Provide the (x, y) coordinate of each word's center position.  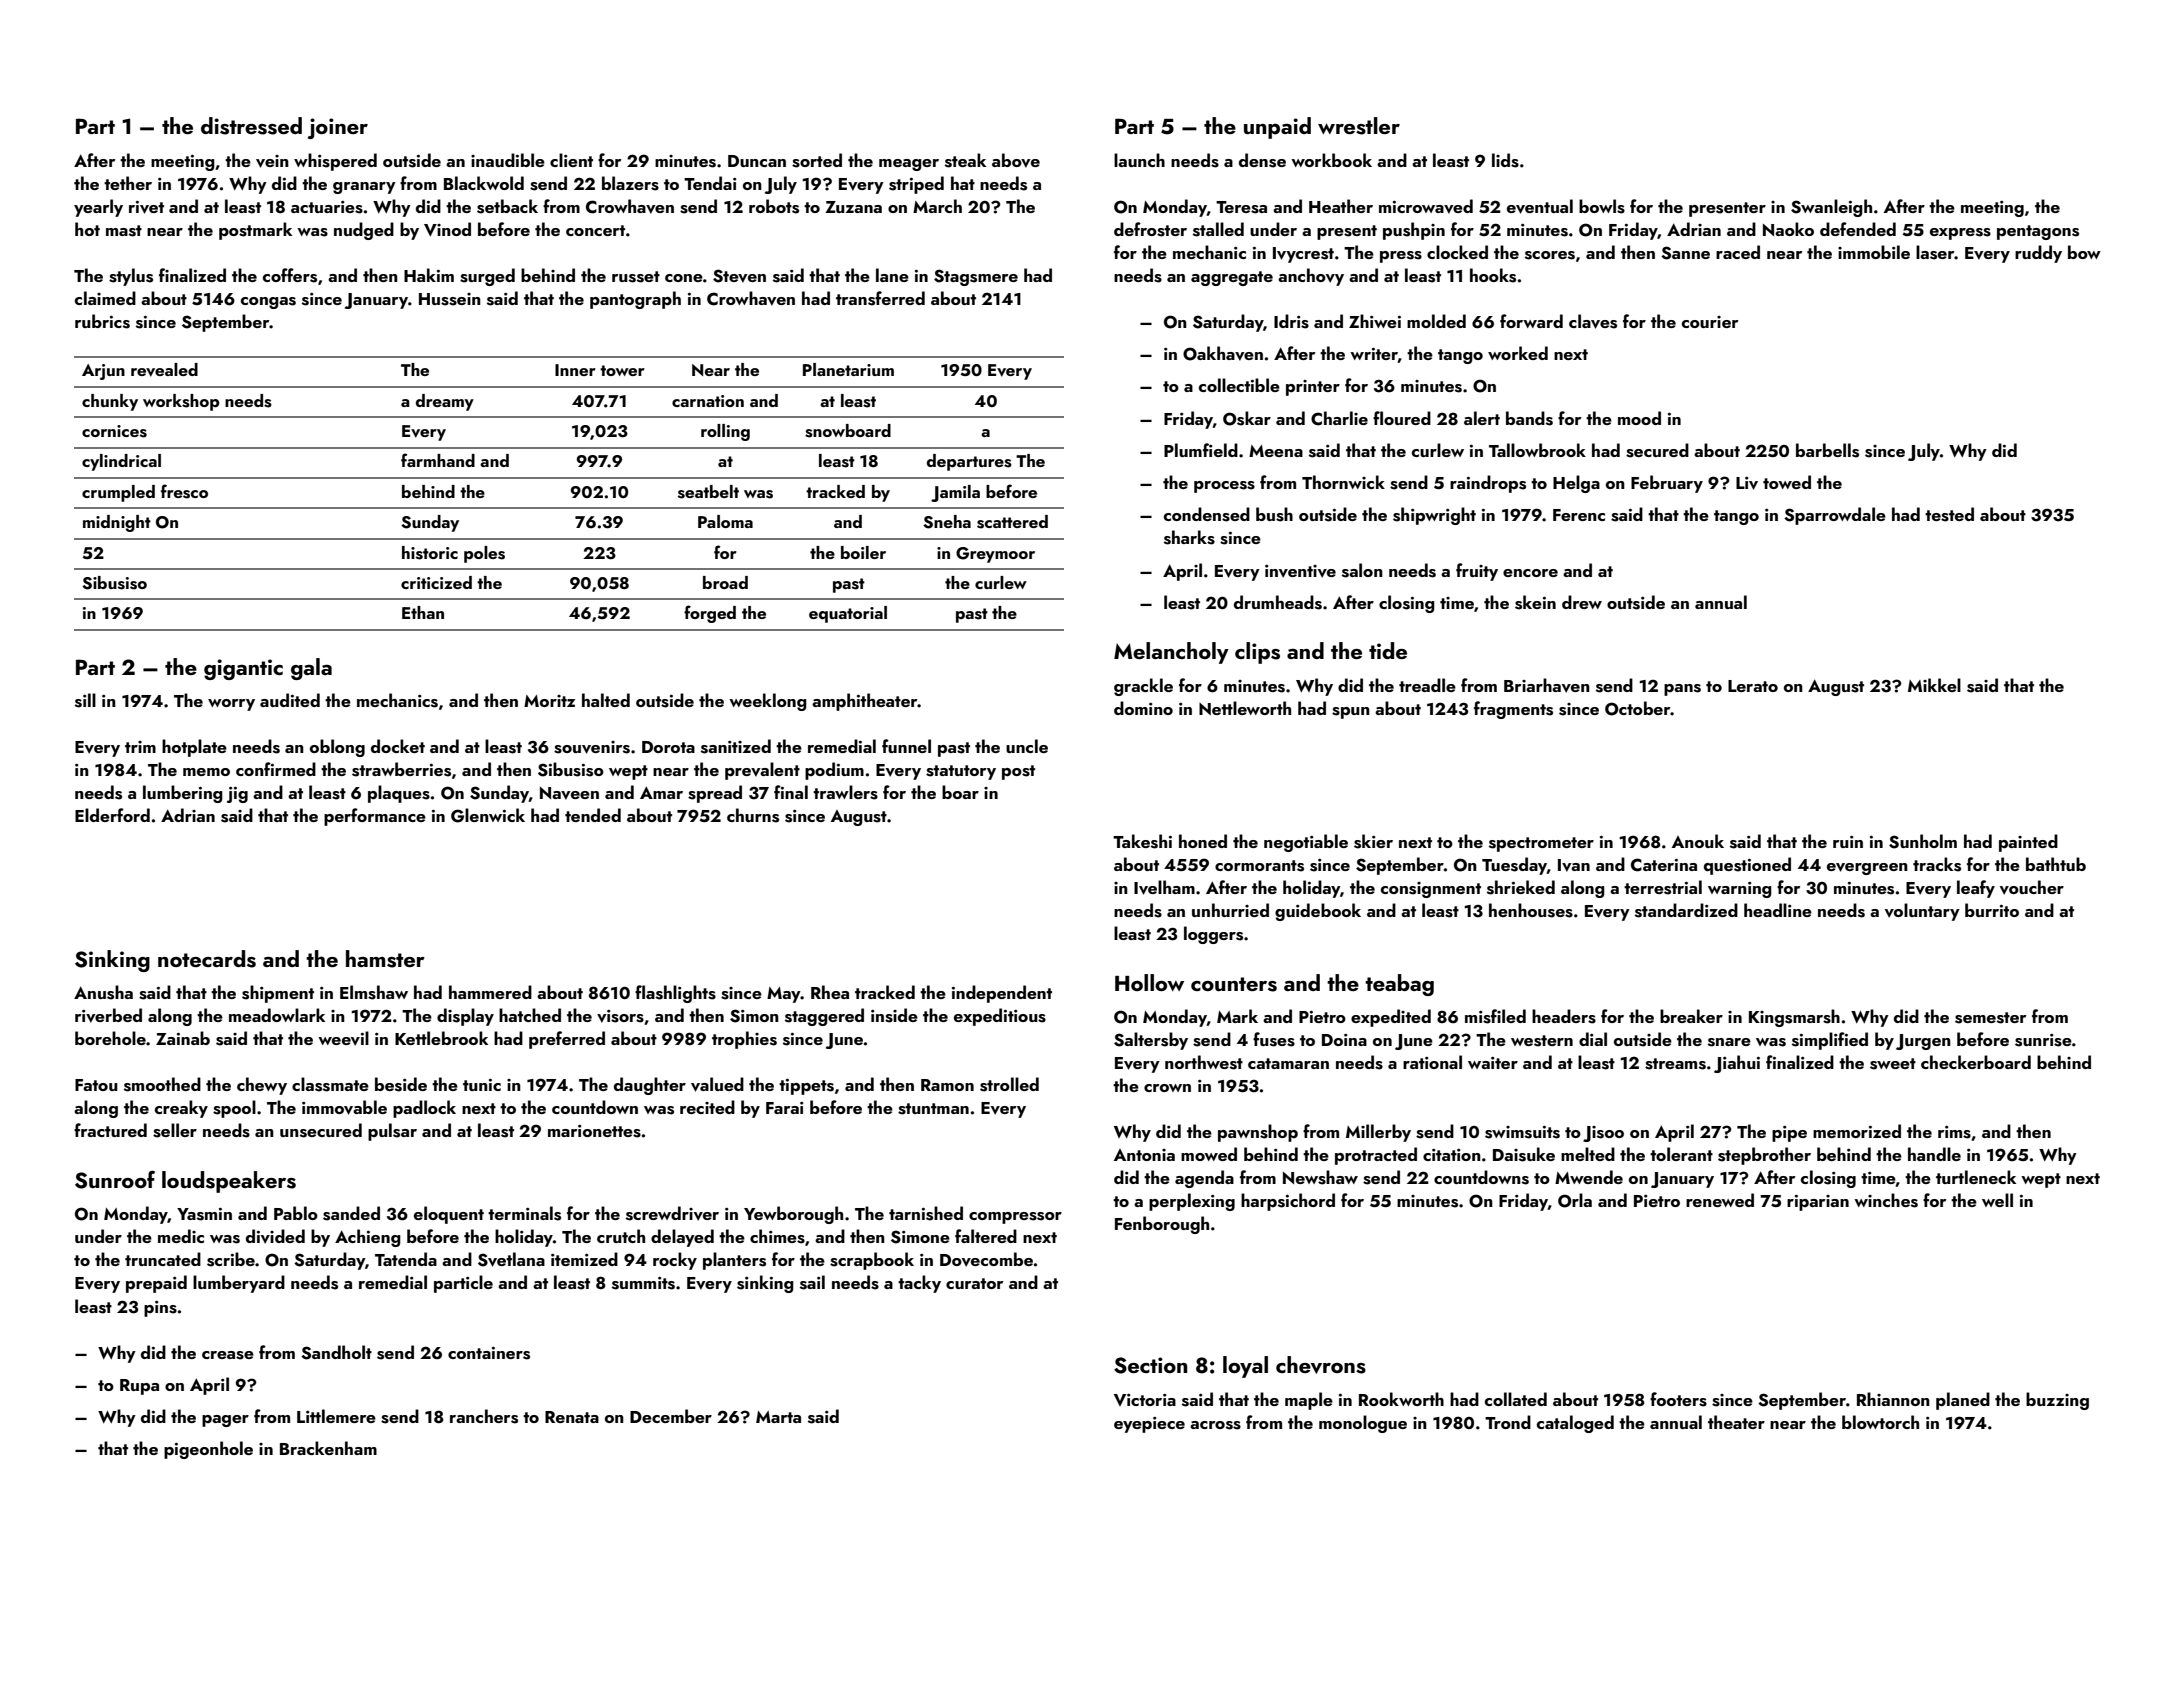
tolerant (1681, 1154)
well (1997, 1200)
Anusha (103, 992)
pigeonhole (208, 1450)
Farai (784, 1108)
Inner (575, 370)
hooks (1493, 275)
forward (1531, 321)
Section (1151, 1365)
